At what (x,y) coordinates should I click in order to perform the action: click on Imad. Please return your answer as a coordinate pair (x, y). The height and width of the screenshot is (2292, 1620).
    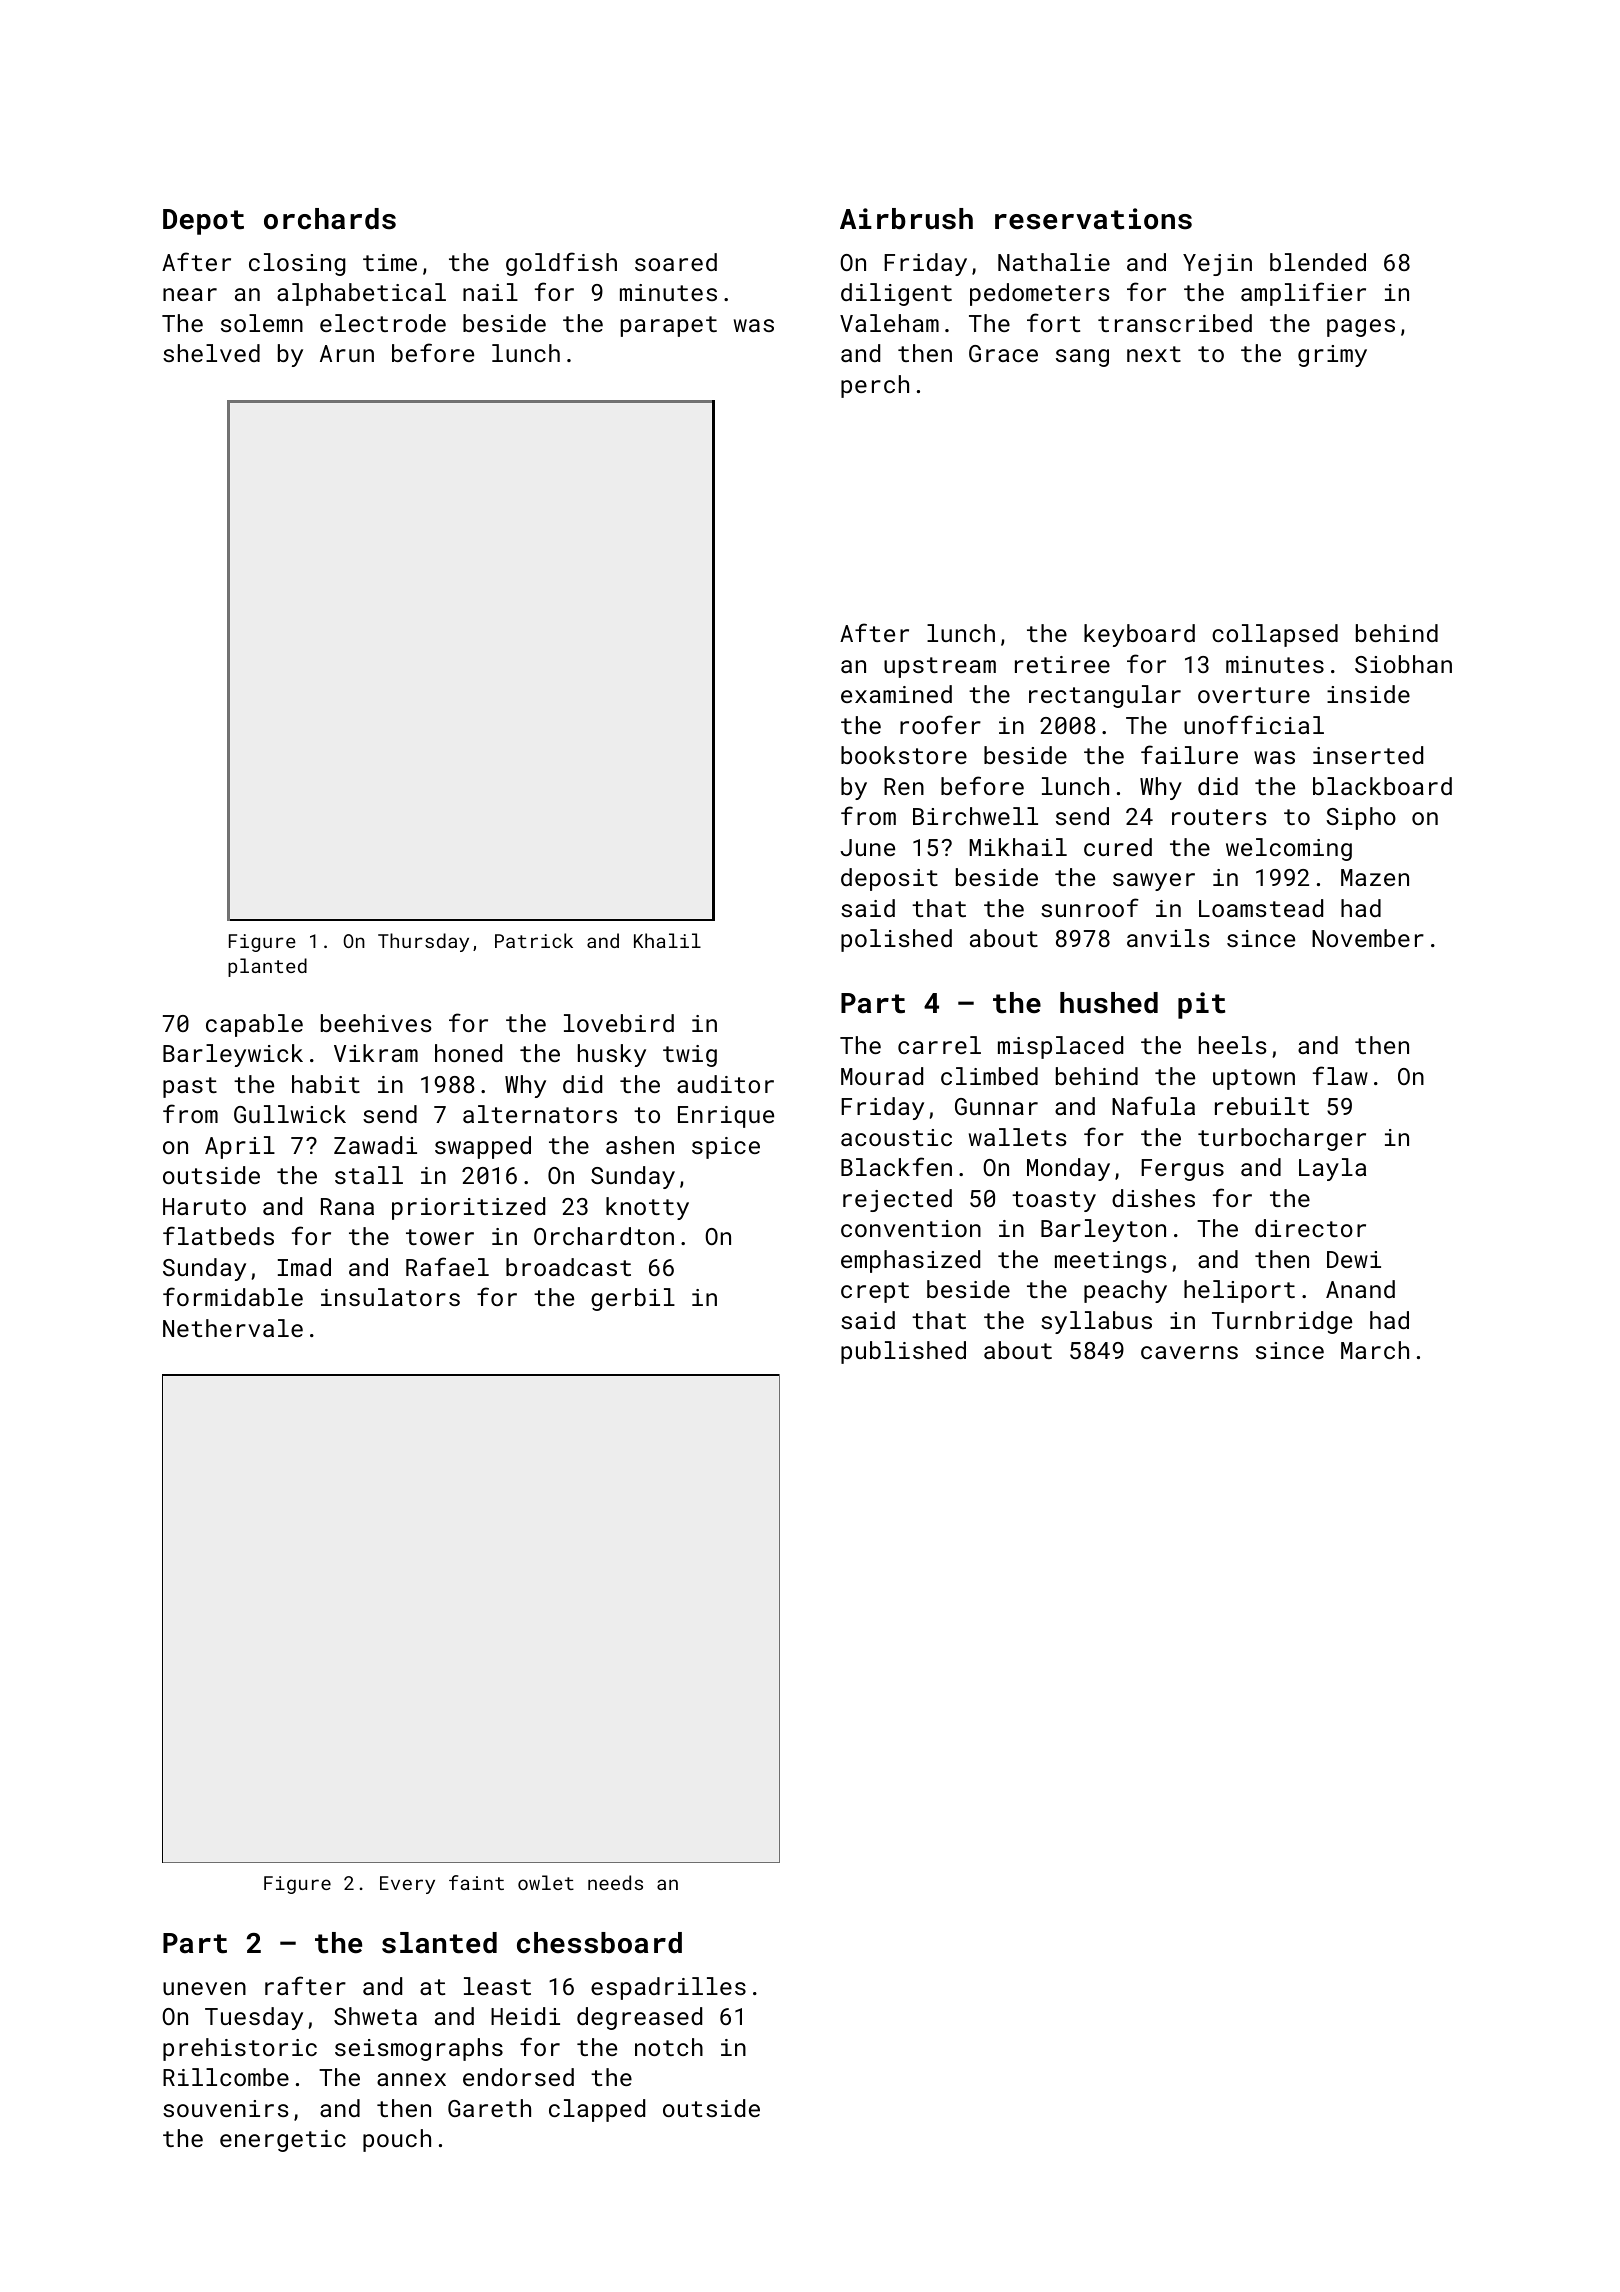
    Looking at the image, I should click on (304, 1267).
